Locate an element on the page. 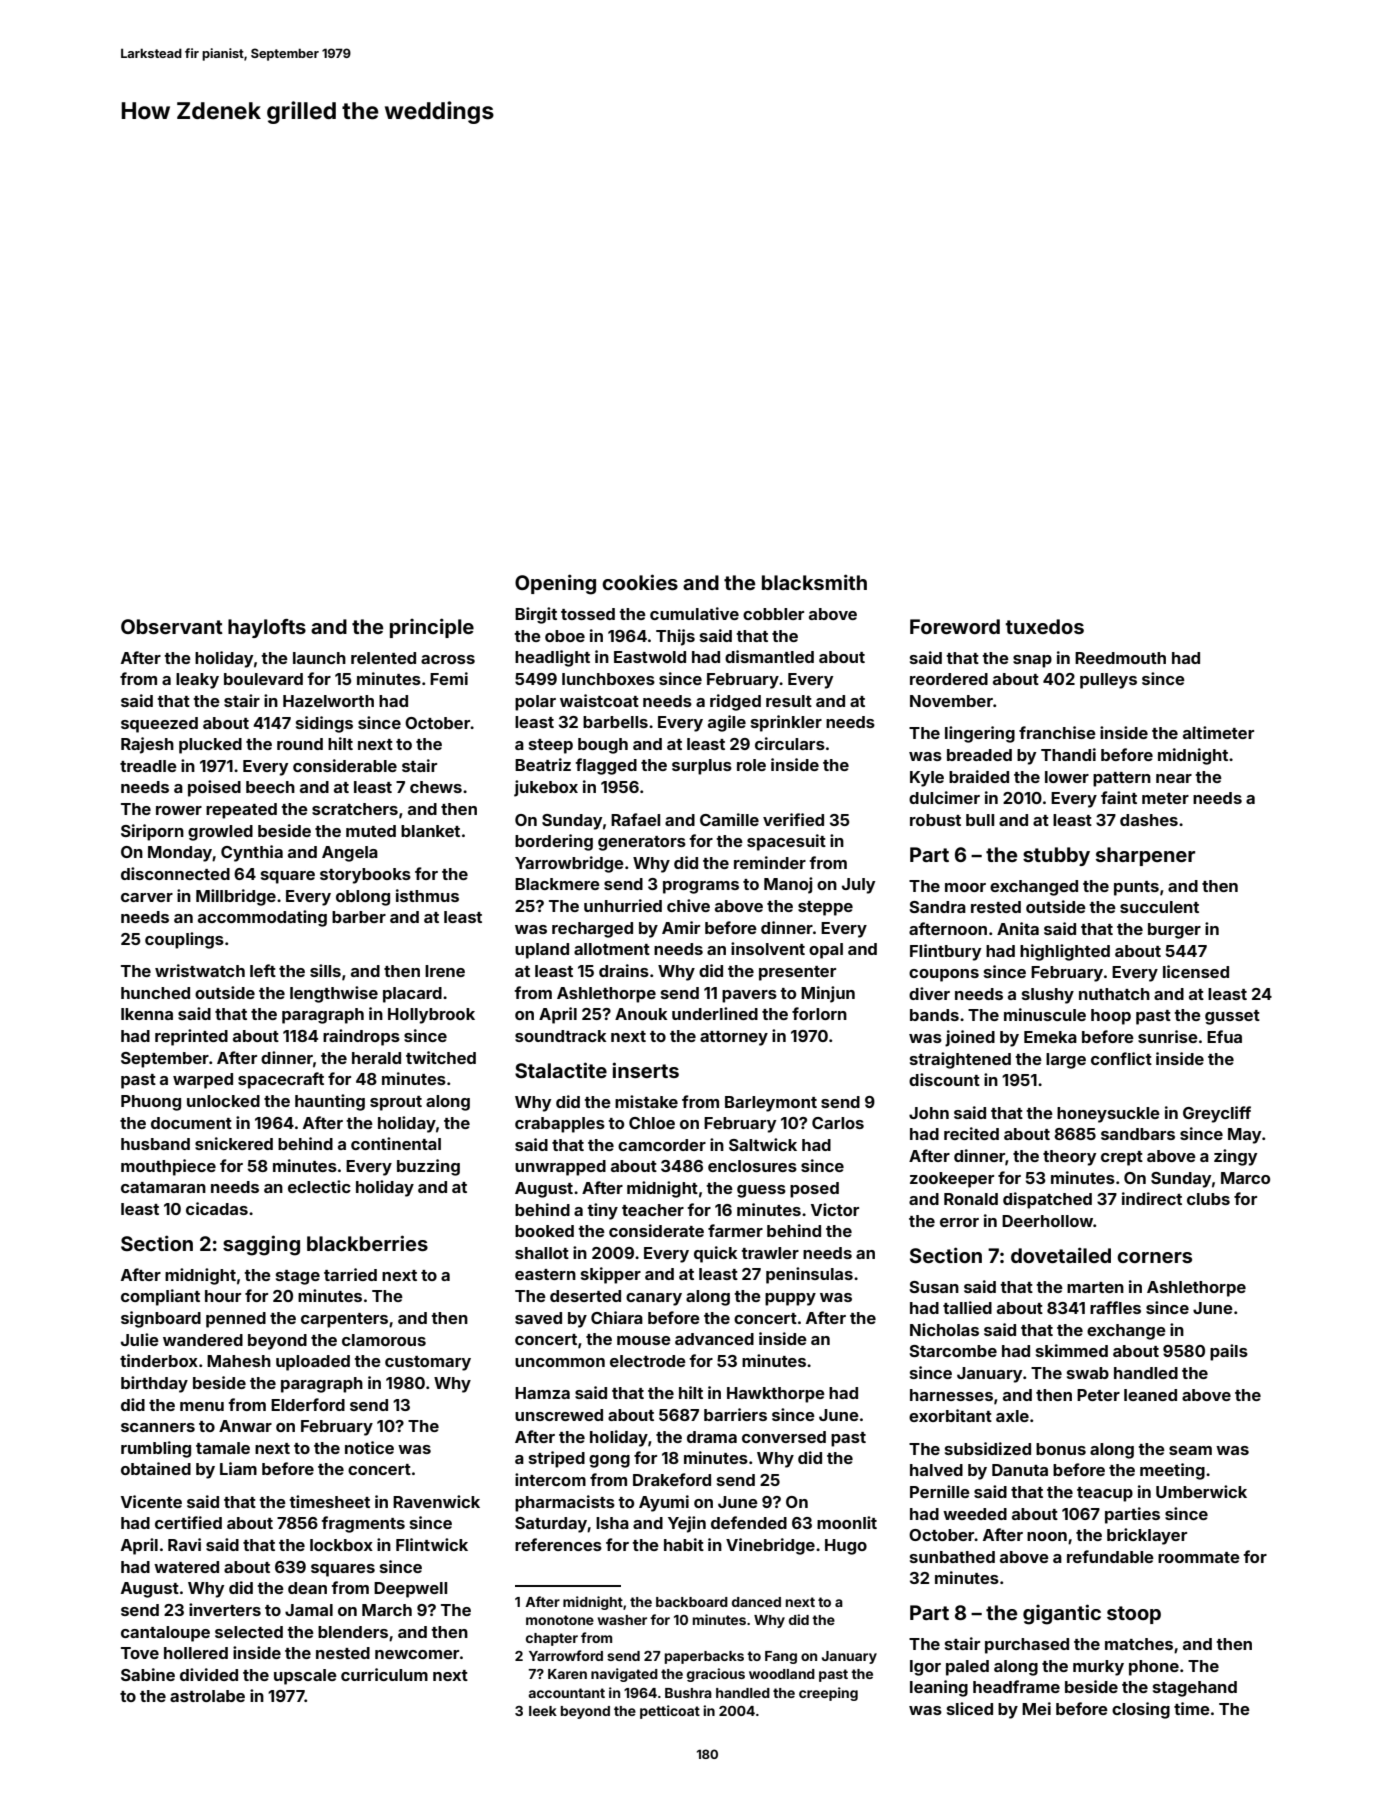  blackberries is located at coordinates (367, 1243).
